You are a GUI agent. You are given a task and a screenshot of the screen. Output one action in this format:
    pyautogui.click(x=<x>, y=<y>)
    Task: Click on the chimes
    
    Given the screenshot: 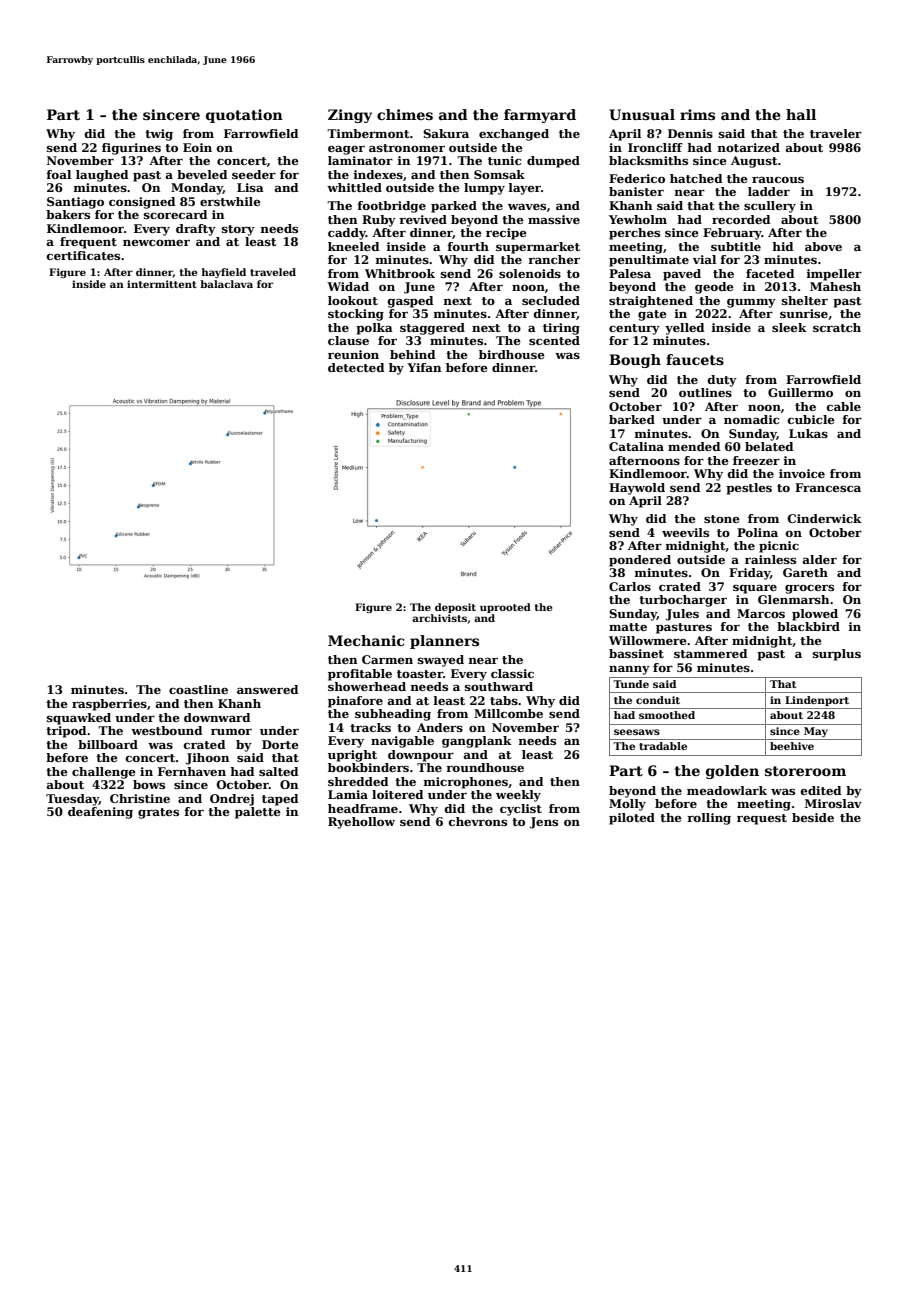 What is the action you would take?
    pyautogui.click(x=405, y=114)
